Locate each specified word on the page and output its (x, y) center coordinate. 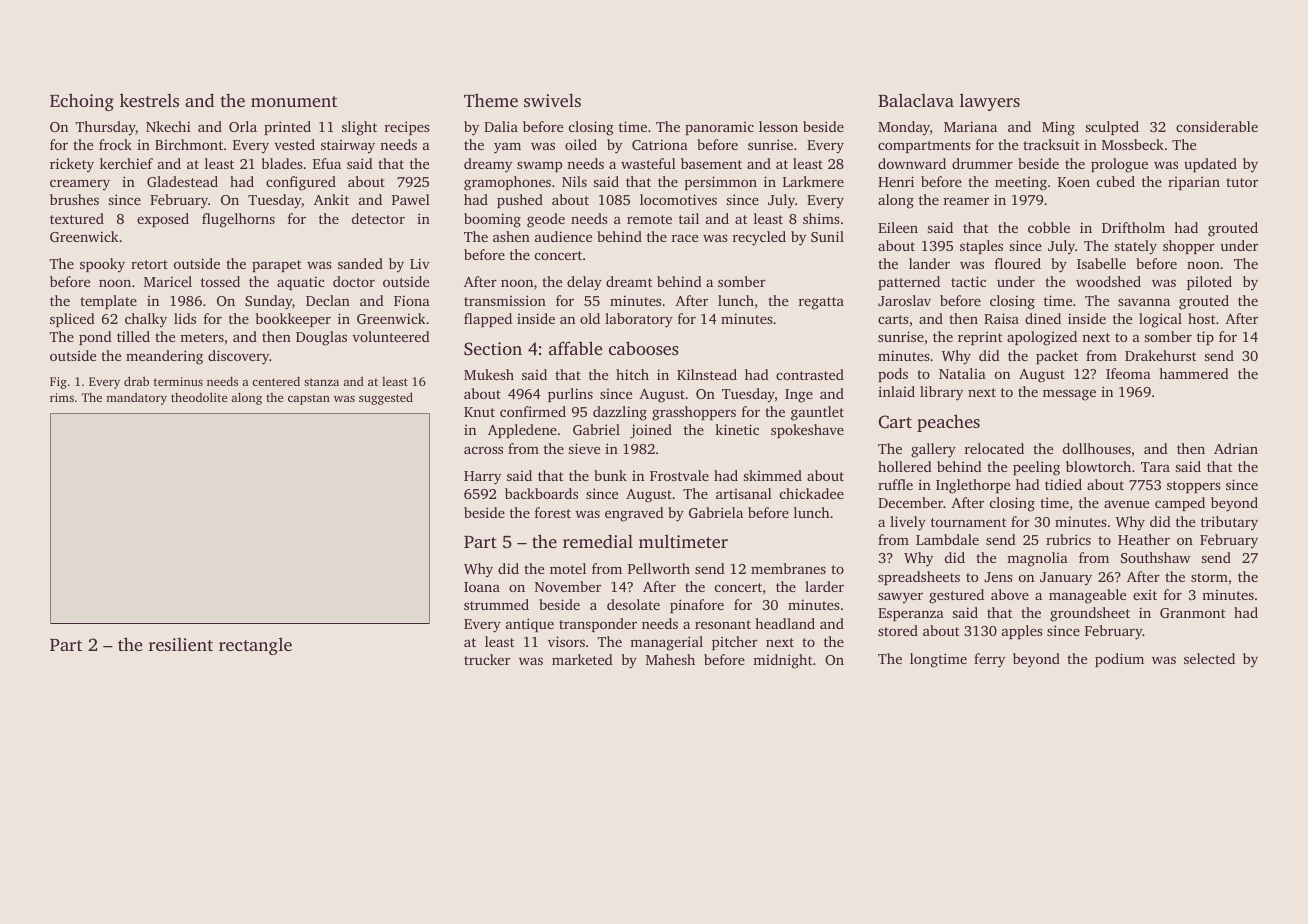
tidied (1063, 484)
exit (1145, 594)
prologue (1119, 165)
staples (981, 247)
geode (546, 220)
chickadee (812, 493)
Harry (482, 478)
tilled (133, 336)
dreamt (629, 281)
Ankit (331, 199)
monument (294, 101)
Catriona (660, 144)
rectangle (255, 646)
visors (566, 641)
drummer (982, 163)
